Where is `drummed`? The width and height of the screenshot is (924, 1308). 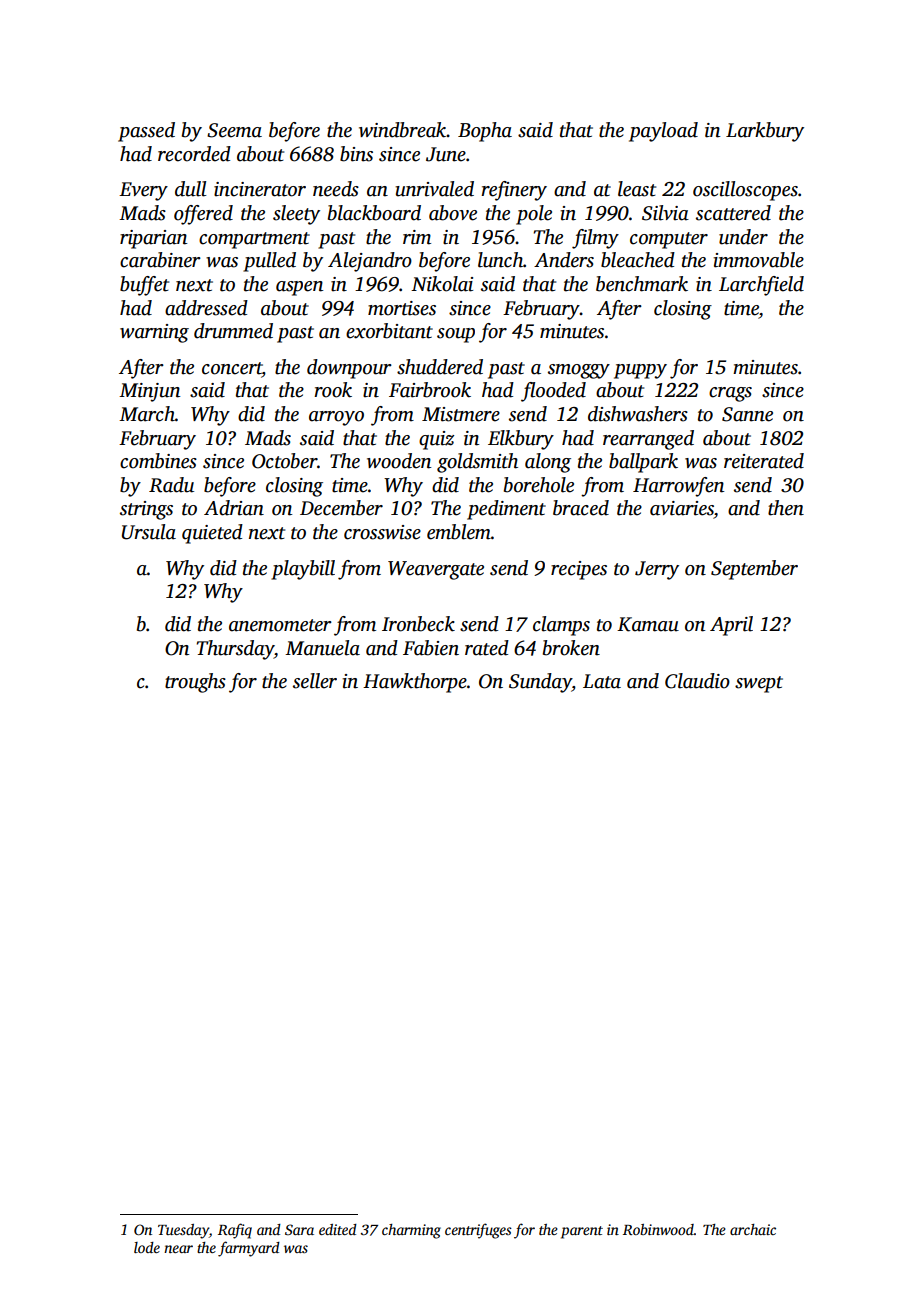 drummed is located at coordinates (233, 331).
